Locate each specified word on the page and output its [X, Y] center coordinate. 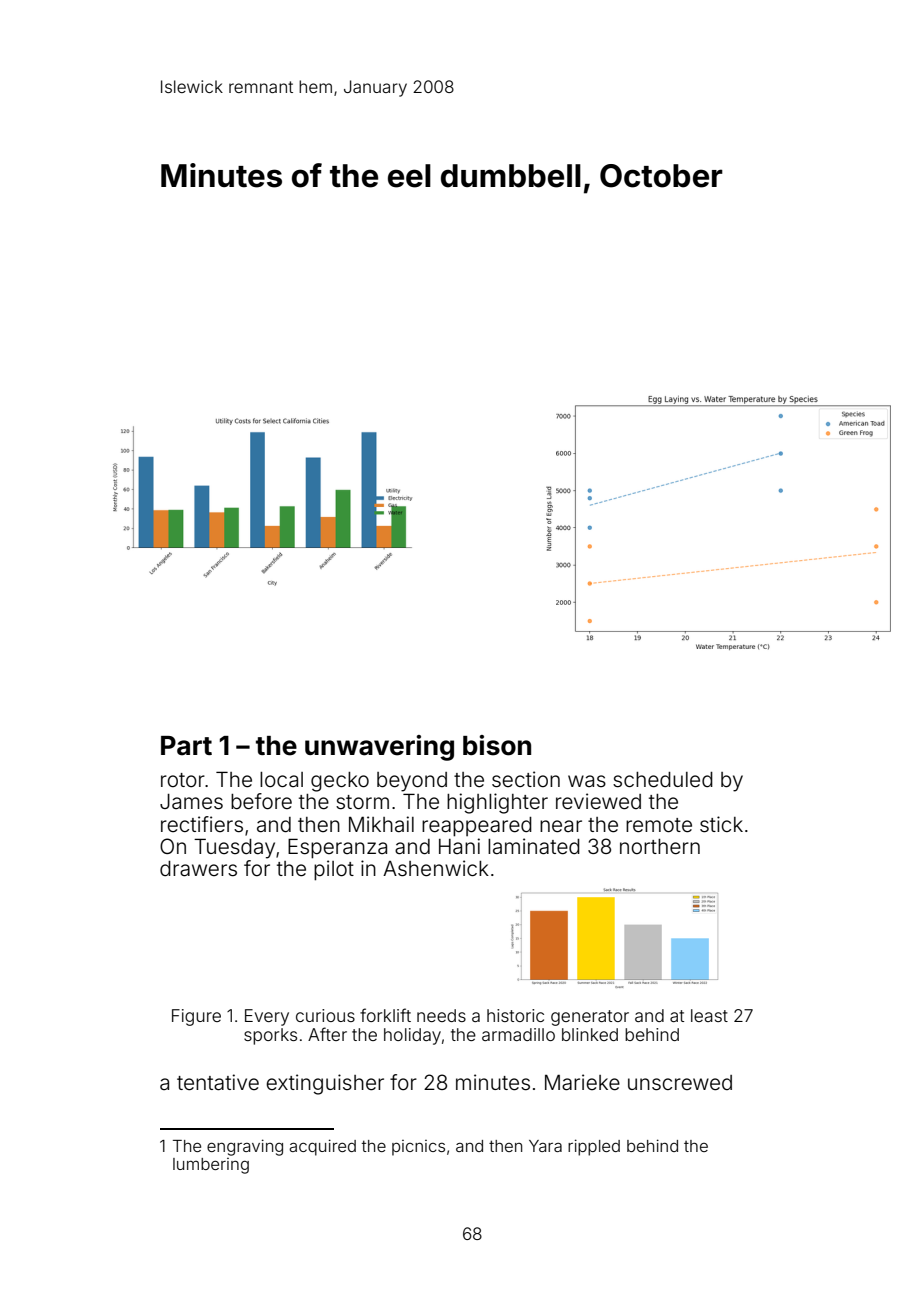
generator [590, 1018]
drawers [198, 868]
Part [186, 746]
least [709, 1015]
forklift [385, 1015]
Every [267, 1017]
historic [515, 1015]
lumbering [211, 1166]
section [526, 779]
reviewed [598, 801]
